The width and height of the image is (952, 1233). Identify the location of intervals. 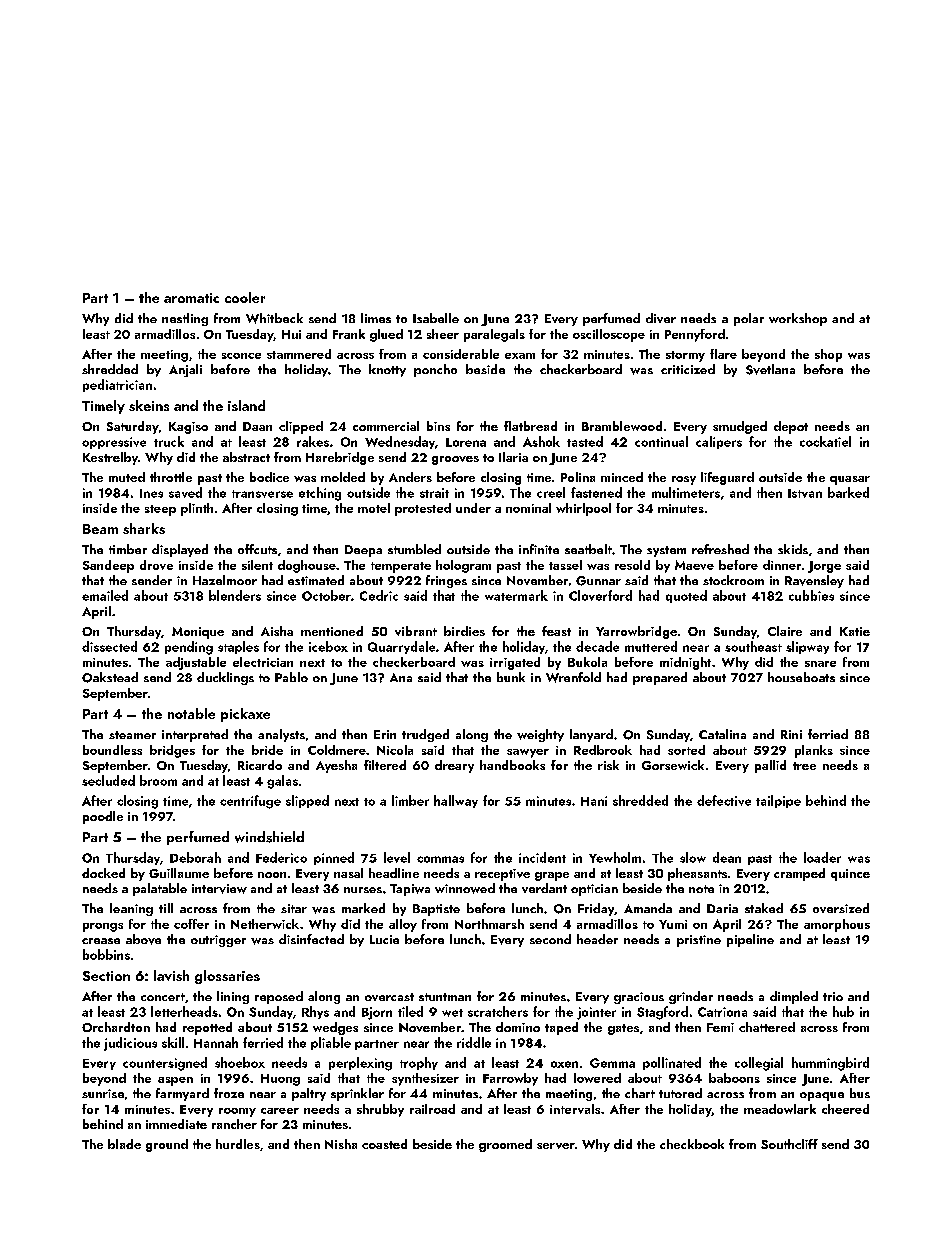
(575, 1109).
